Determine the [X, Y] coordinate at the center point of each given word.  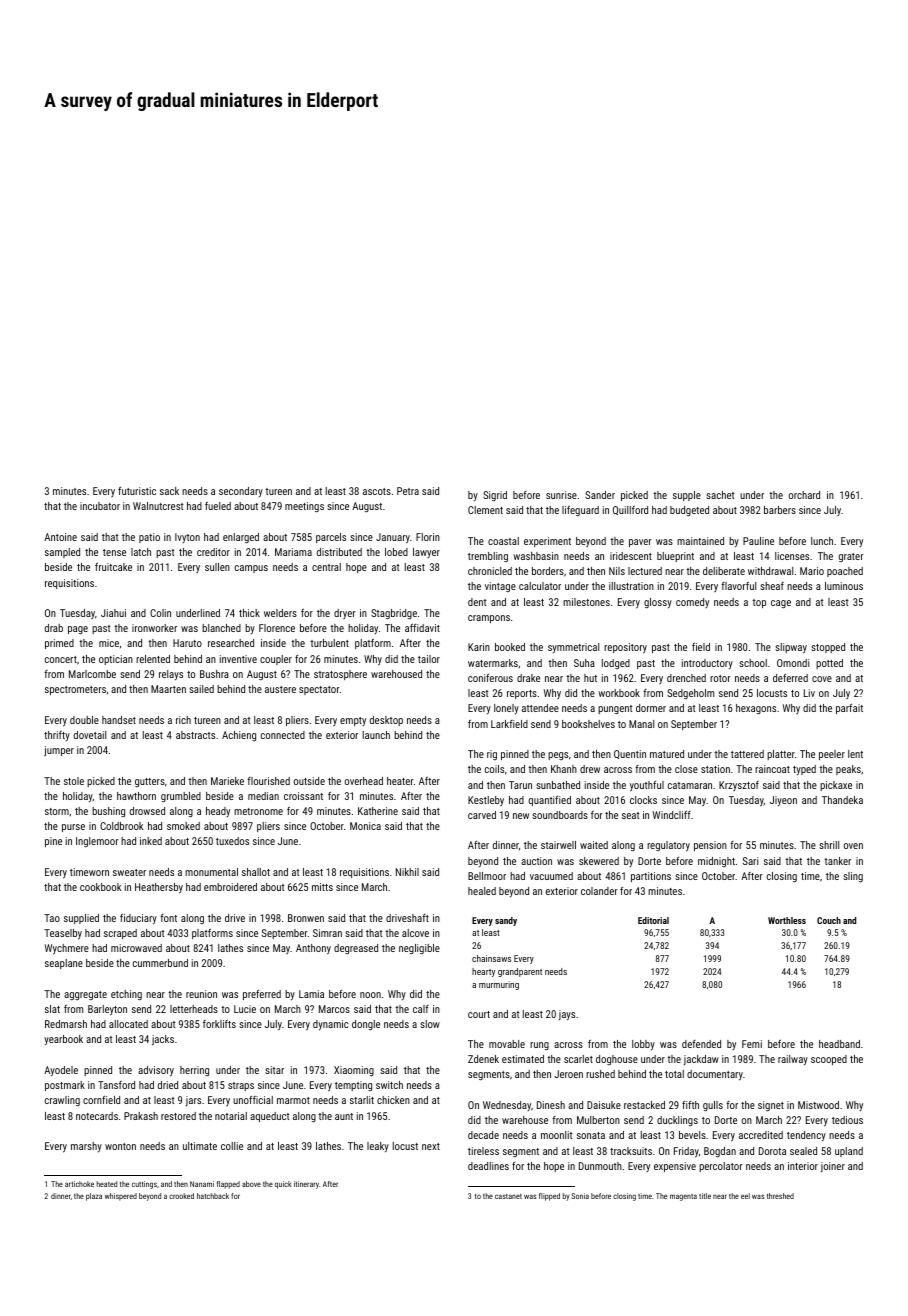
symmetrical [573, 648]
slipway [791, 648]
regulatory [668, 846]
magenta [683, 1197]
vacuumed [551, 876]
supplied [81, 919]
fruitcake [113, 567]
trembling [488, 557]
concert [61, 659]
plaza [94, 1197]
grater [851, 557]
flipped [549, 1197]
